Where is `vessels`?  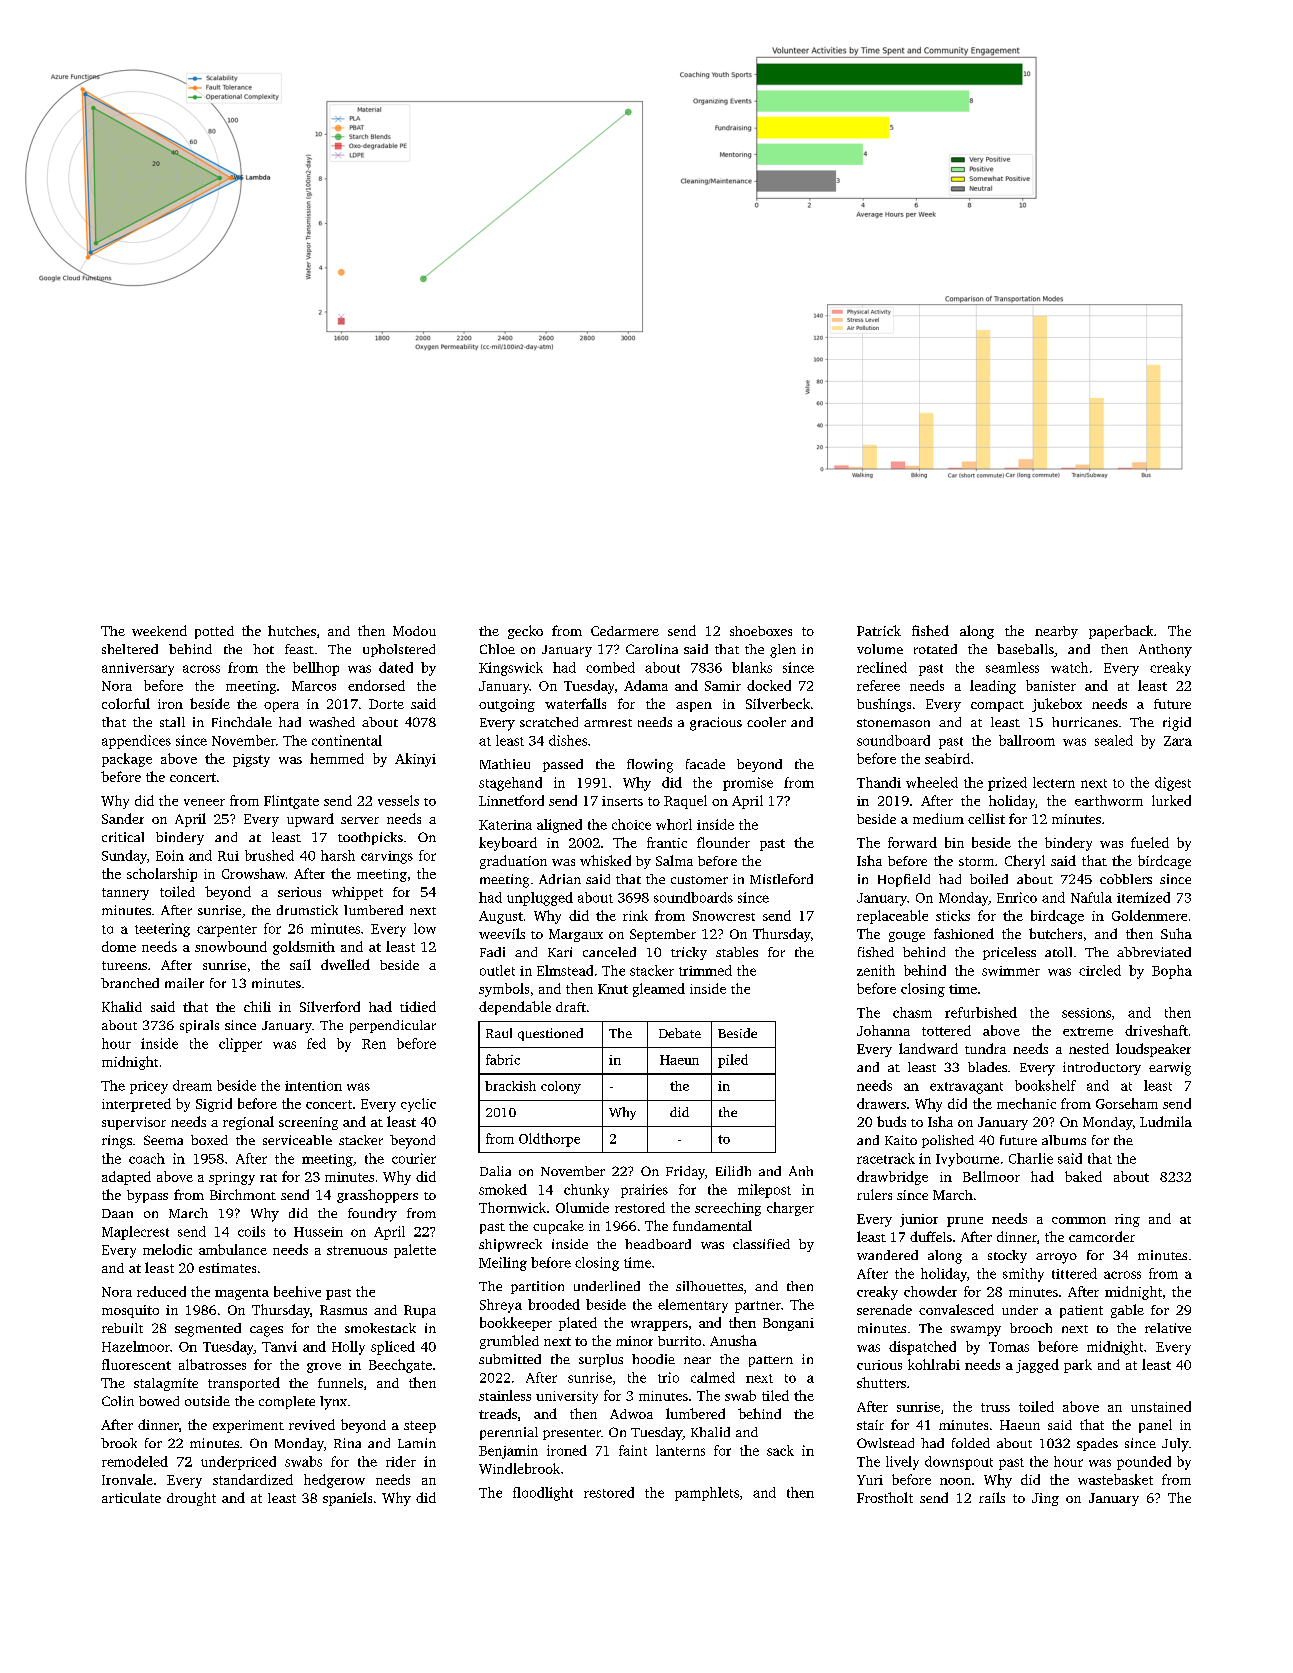
vessels is located at coordinates (398, 800).
